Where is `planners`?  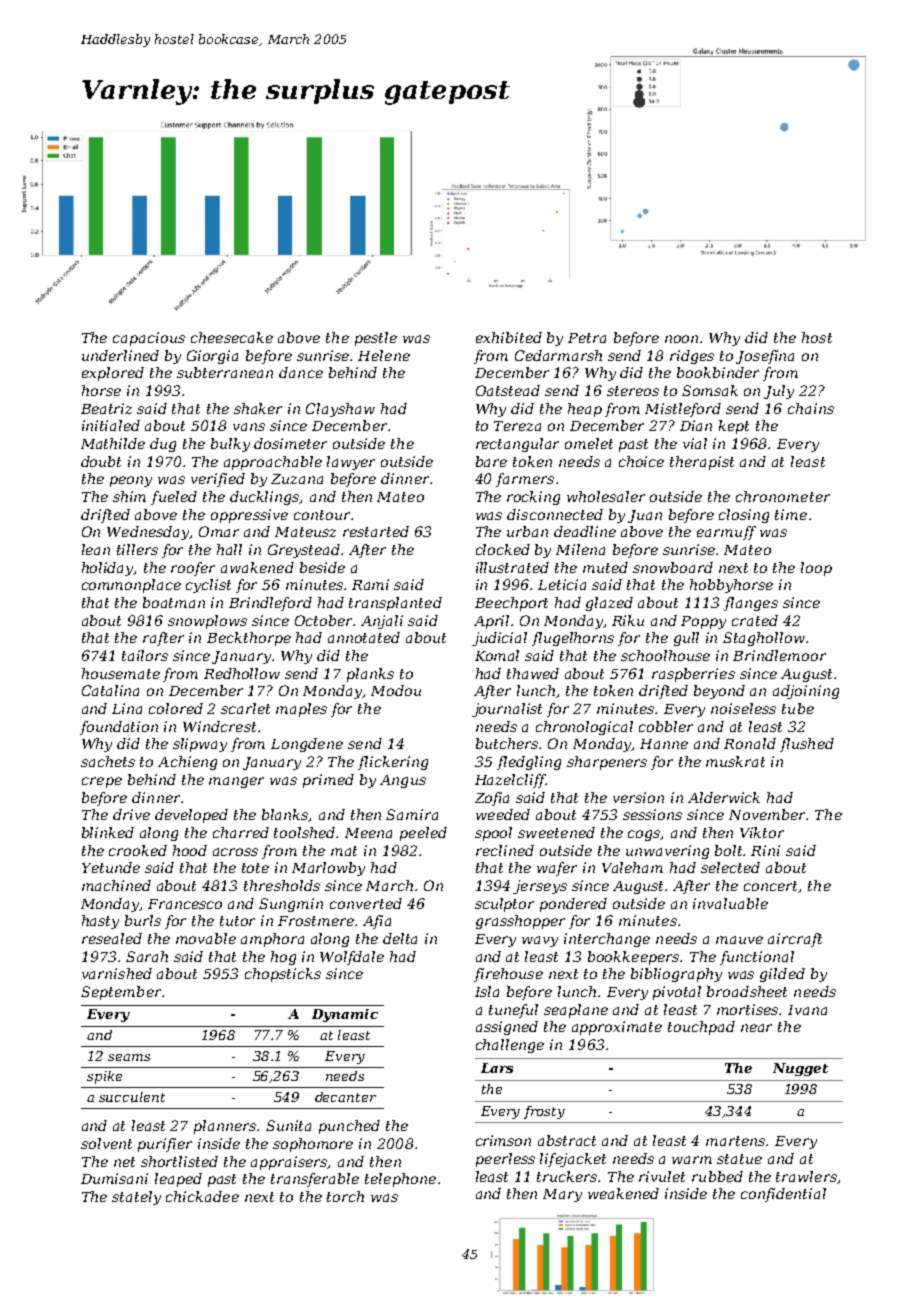
planners is located at coordinates (226, 1127).
